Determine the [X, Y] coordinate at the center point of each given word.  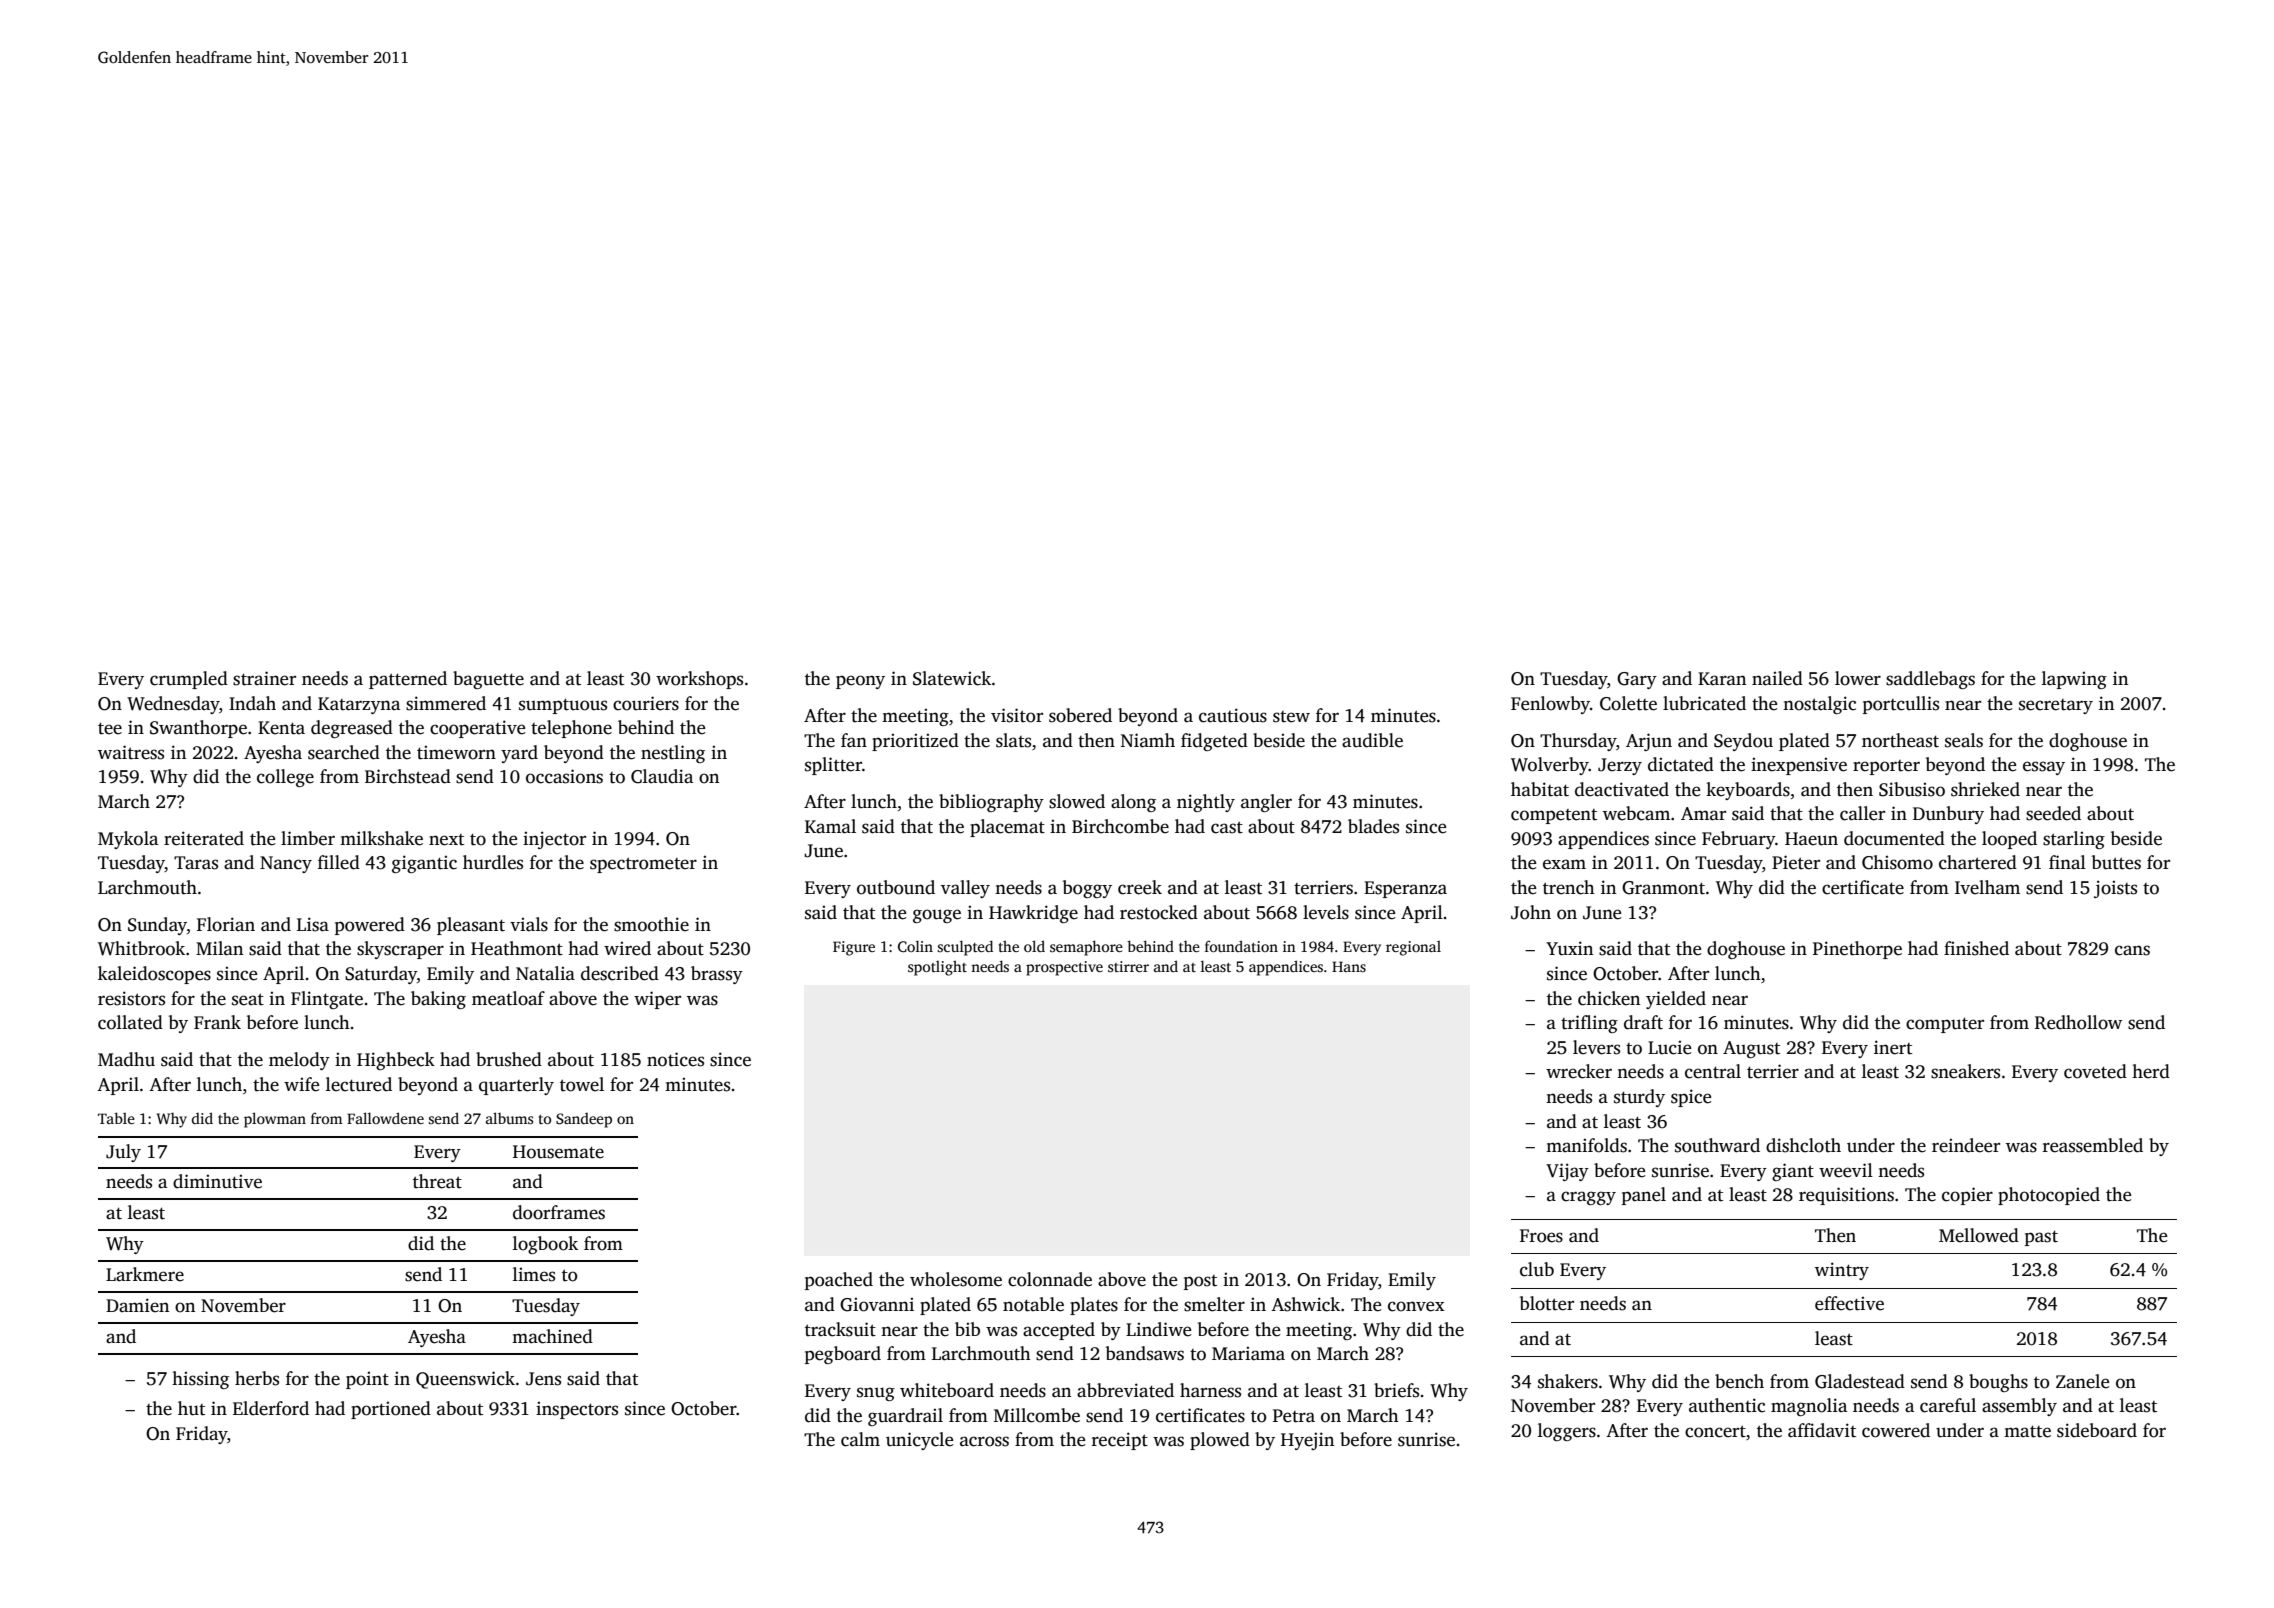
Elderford [271, 1408]
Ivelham [1987, 887]
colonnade [1050, 1279]
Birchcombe [1120, 826]
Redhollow [2078, 1022]
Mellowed [1979, 1235]
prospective [1064, 968]
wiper [657, 1000]
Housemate [558, 1152]
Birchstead [408, 776]
